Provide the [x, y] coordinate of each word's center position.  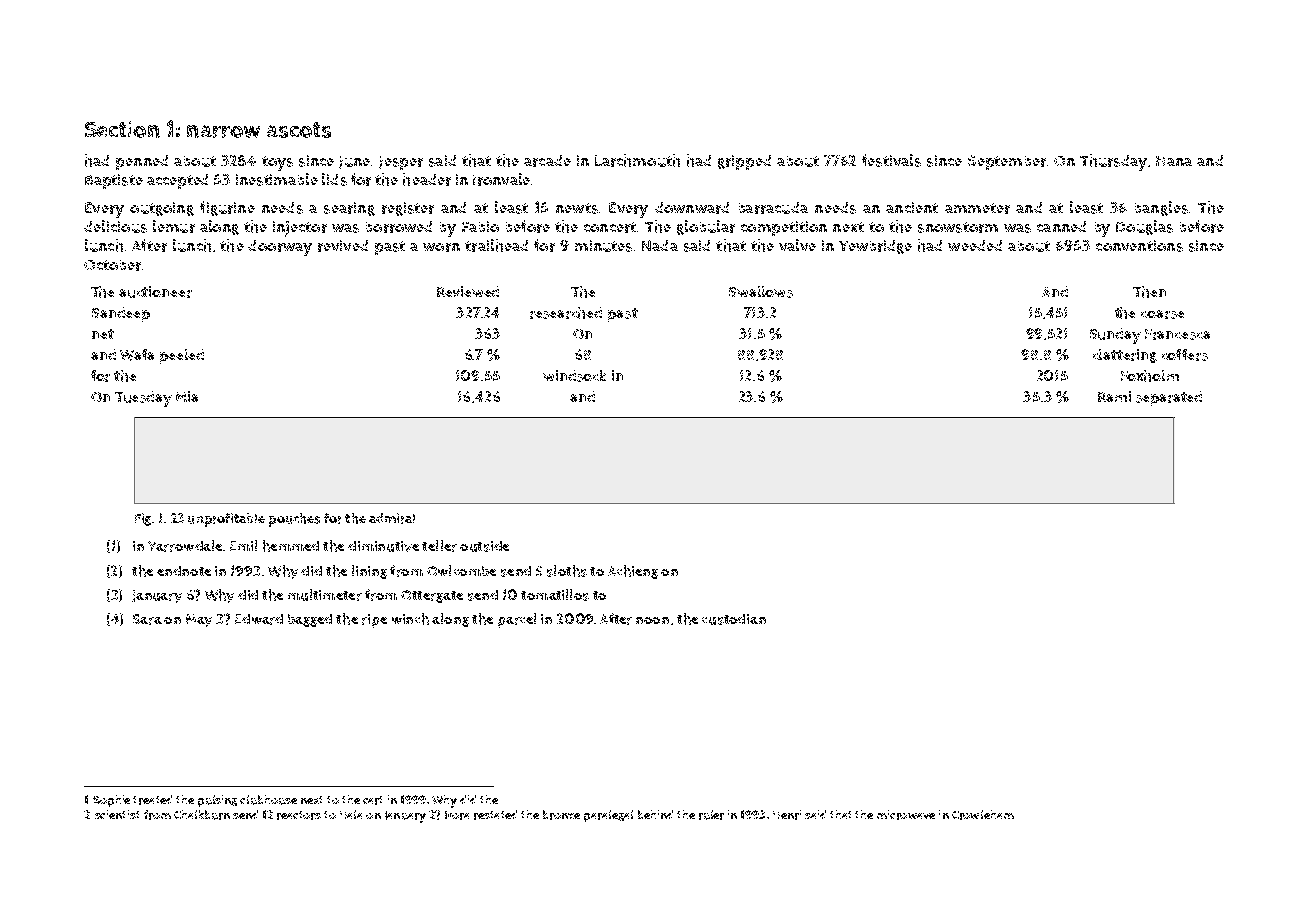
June [354, 162]
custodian [734, 619]
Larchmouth [637, 160]
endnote [184, 571]
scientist [117, 814]
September [1007, 162]
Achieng [633, 572]
